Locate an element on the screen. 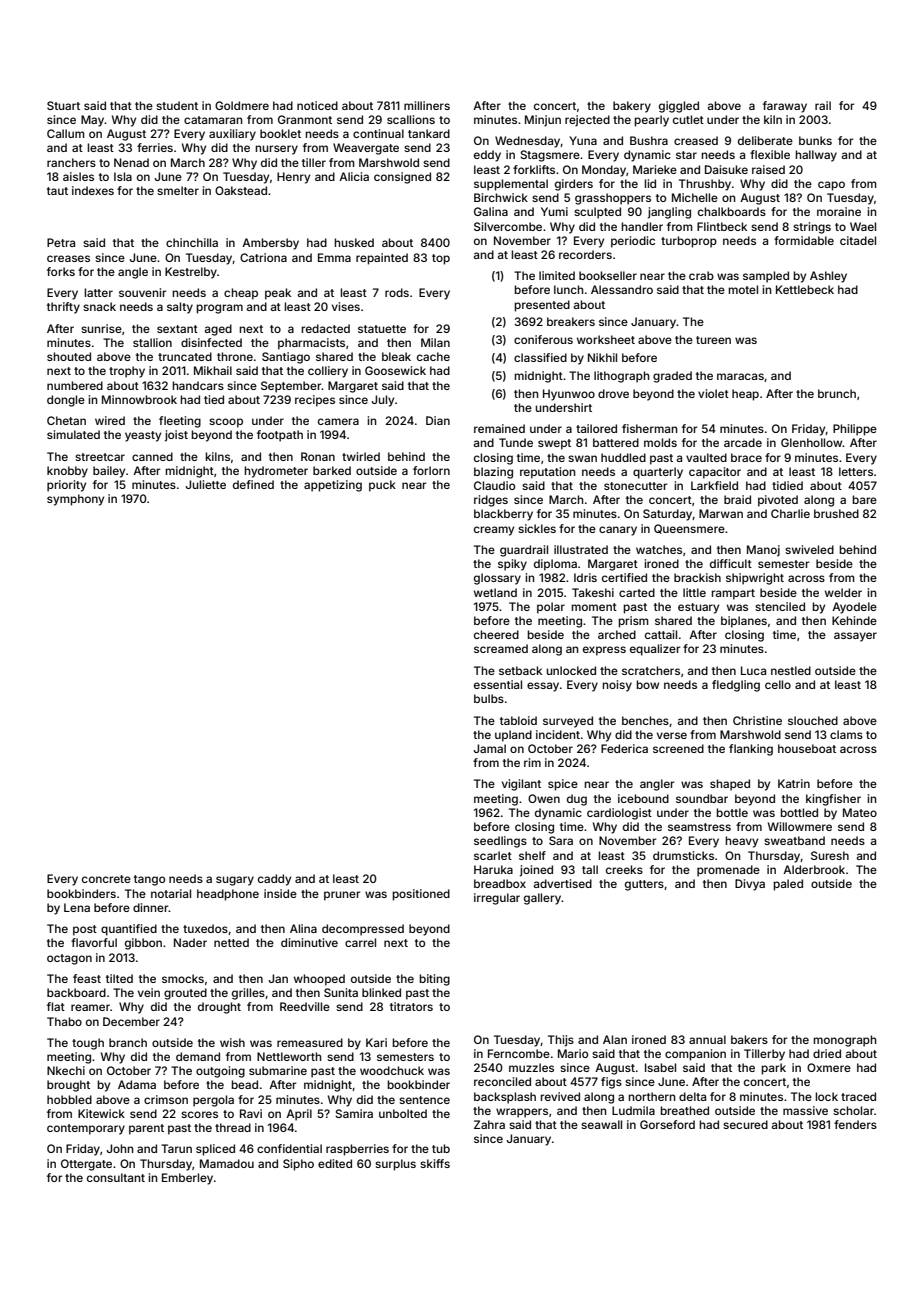 The image size is (924, 1308). assayer is located at coordinates (855, 637).
